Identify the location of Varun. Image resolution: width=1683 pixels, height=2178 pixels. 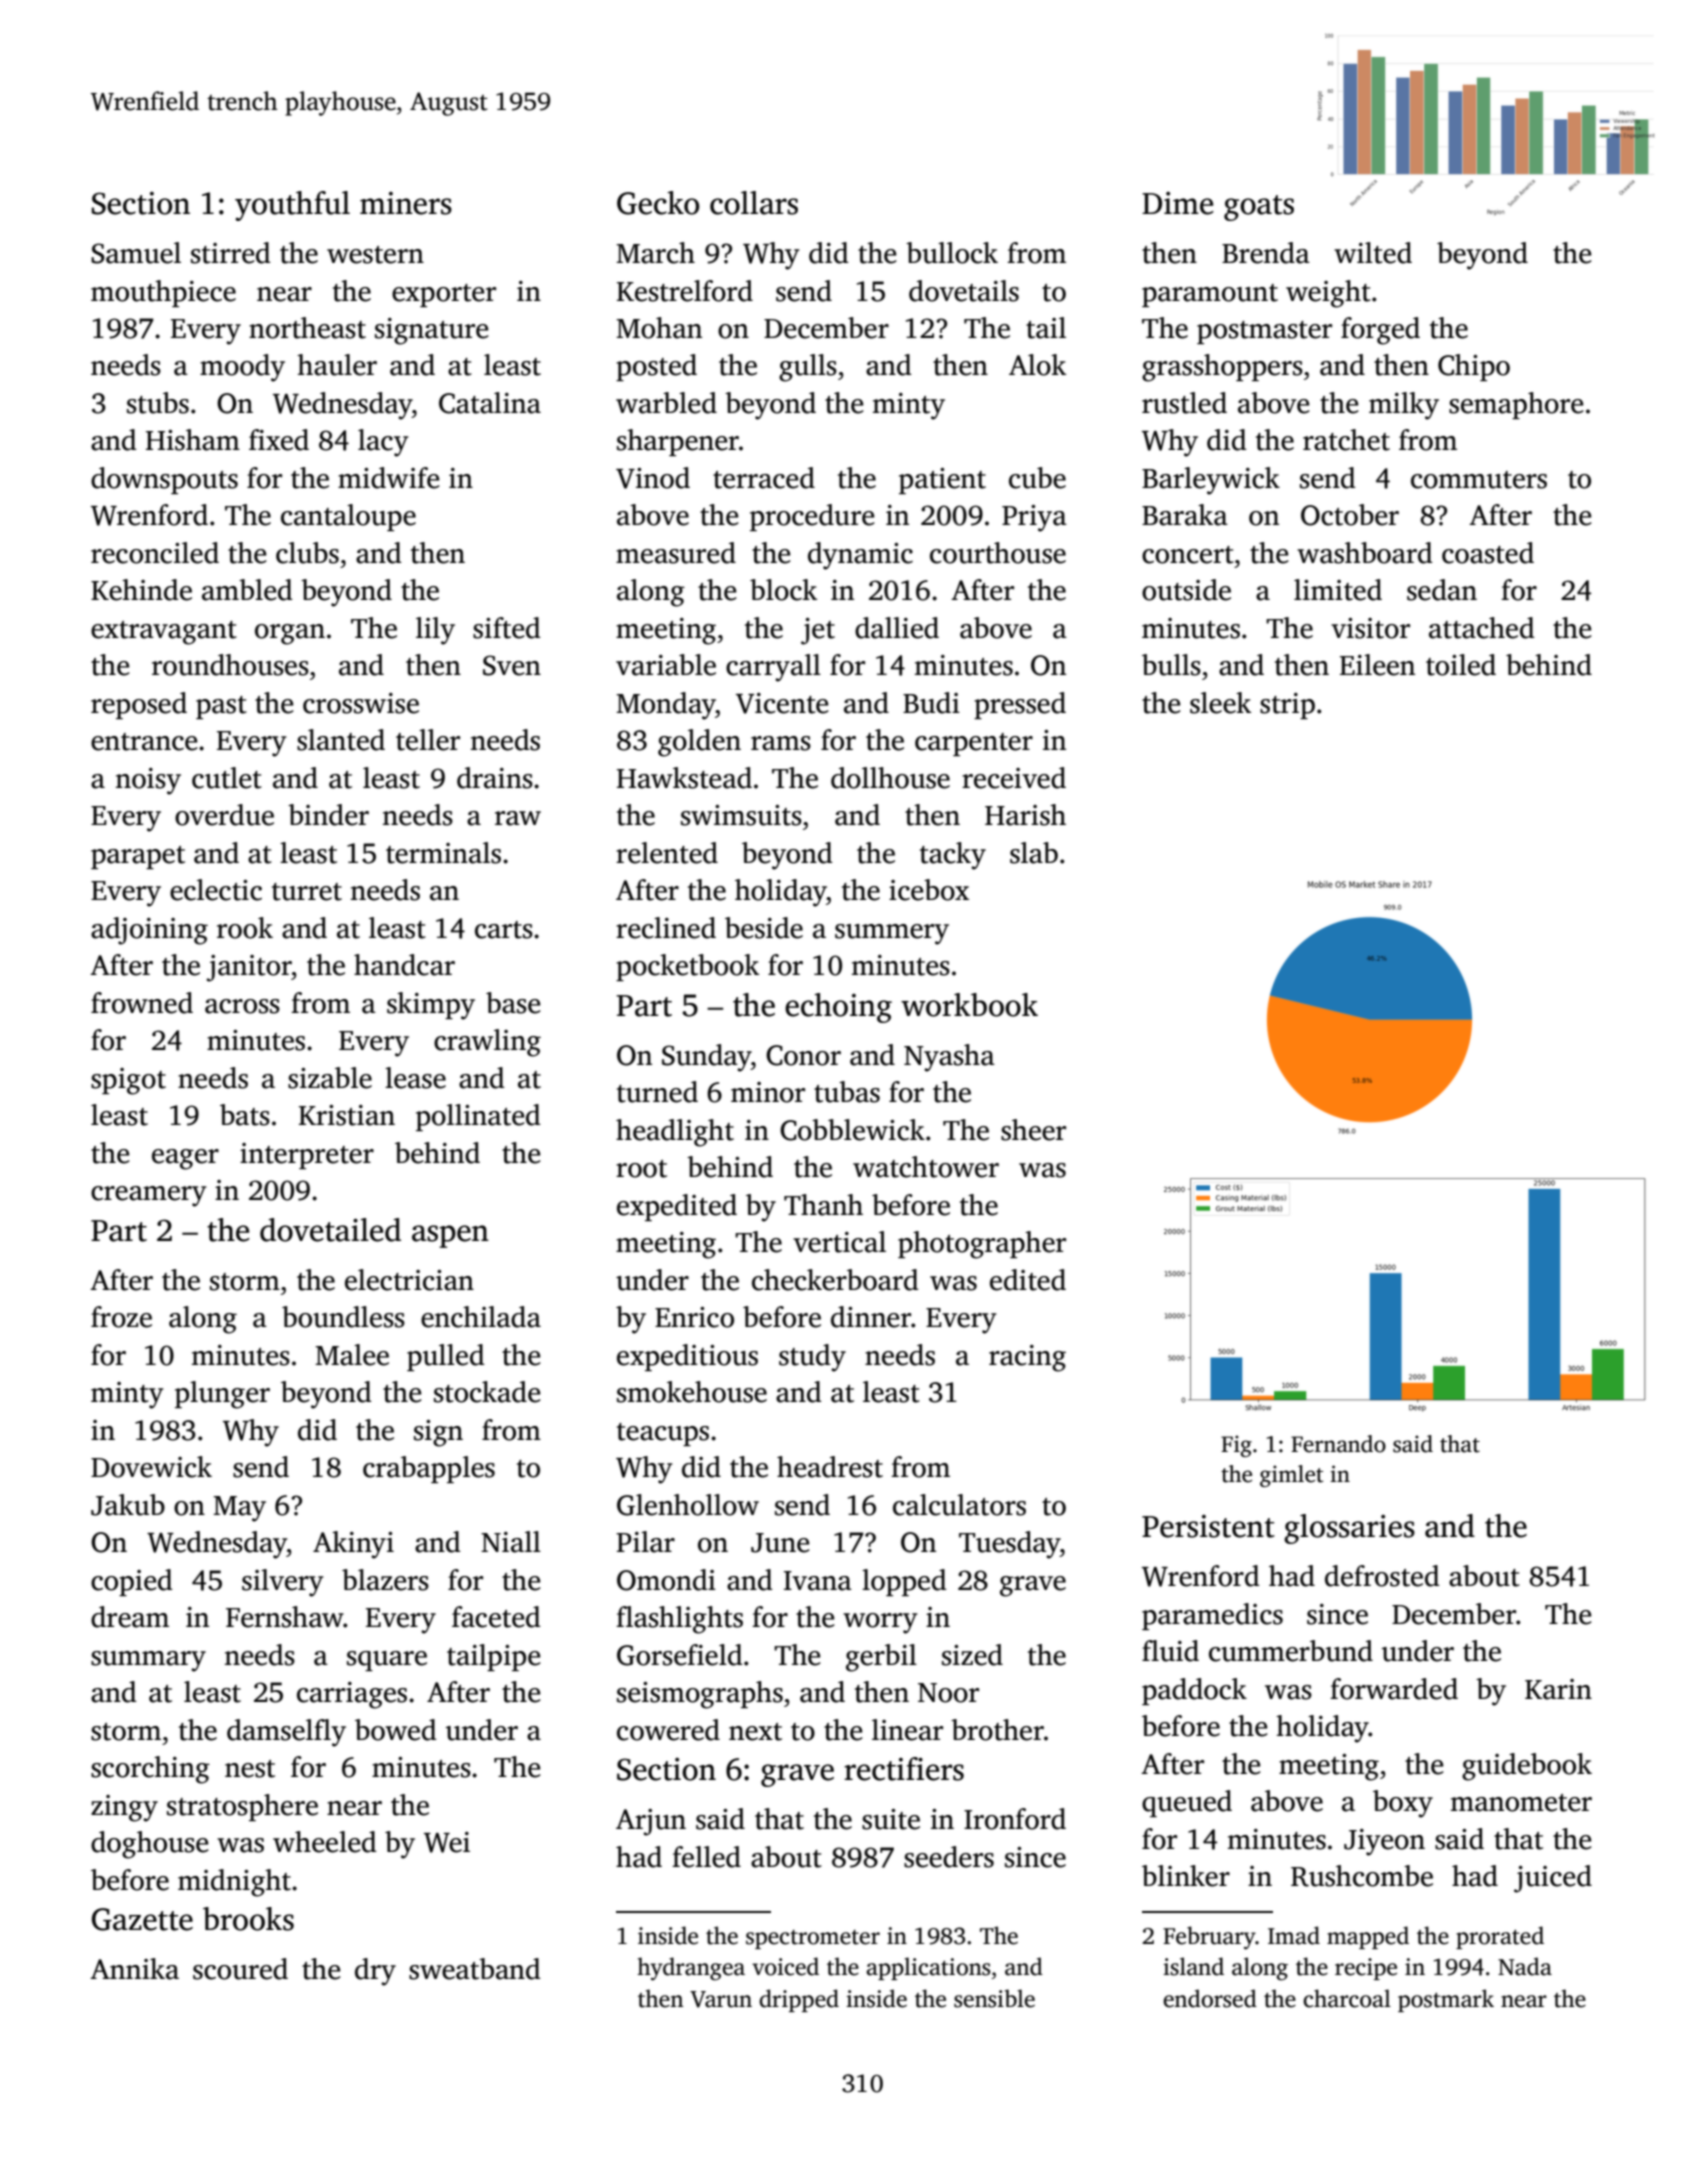
(721, 1999).
